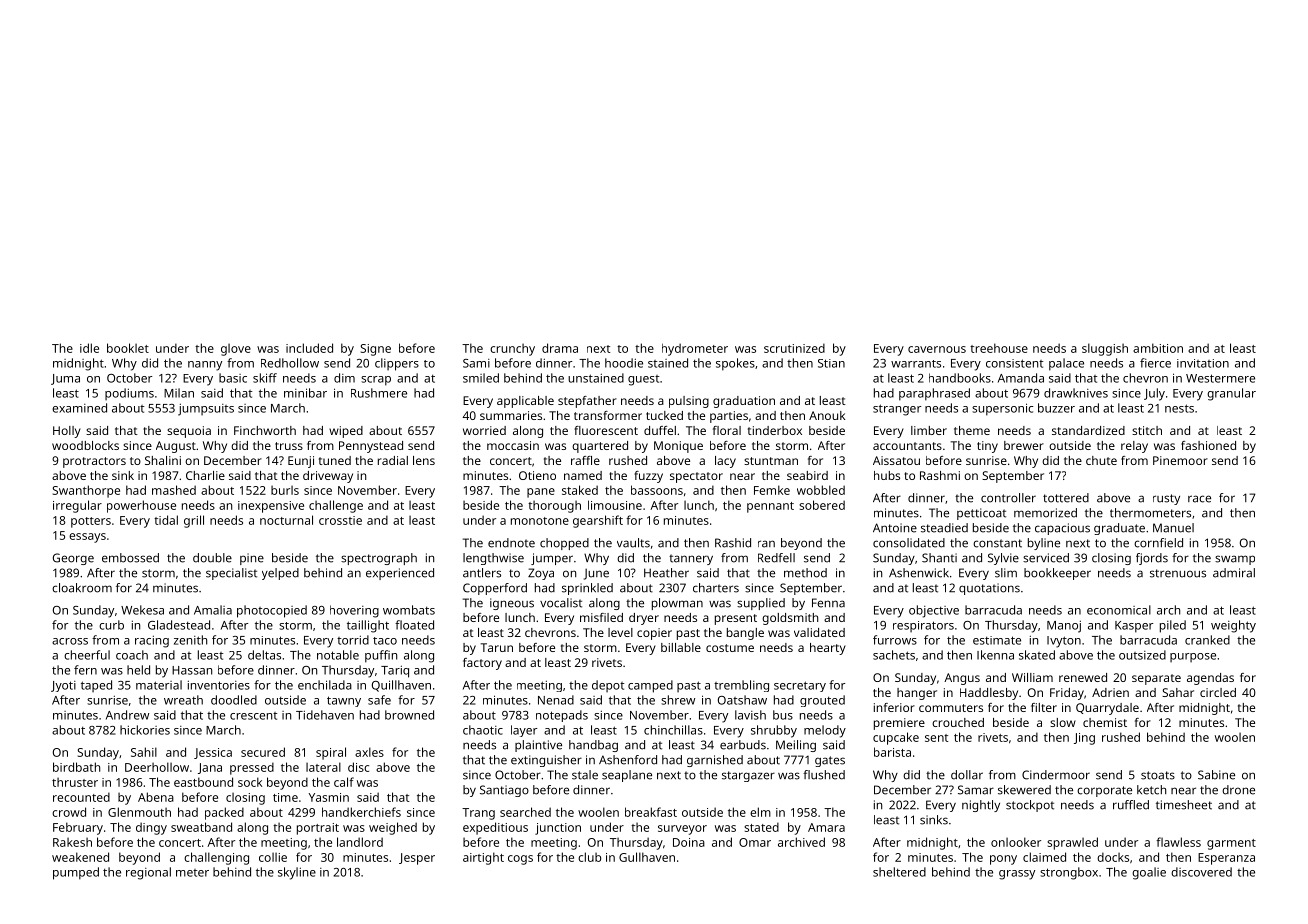 The height and width of the screenshot is (924, 1308). I want to click on included, so click(309, 348).
